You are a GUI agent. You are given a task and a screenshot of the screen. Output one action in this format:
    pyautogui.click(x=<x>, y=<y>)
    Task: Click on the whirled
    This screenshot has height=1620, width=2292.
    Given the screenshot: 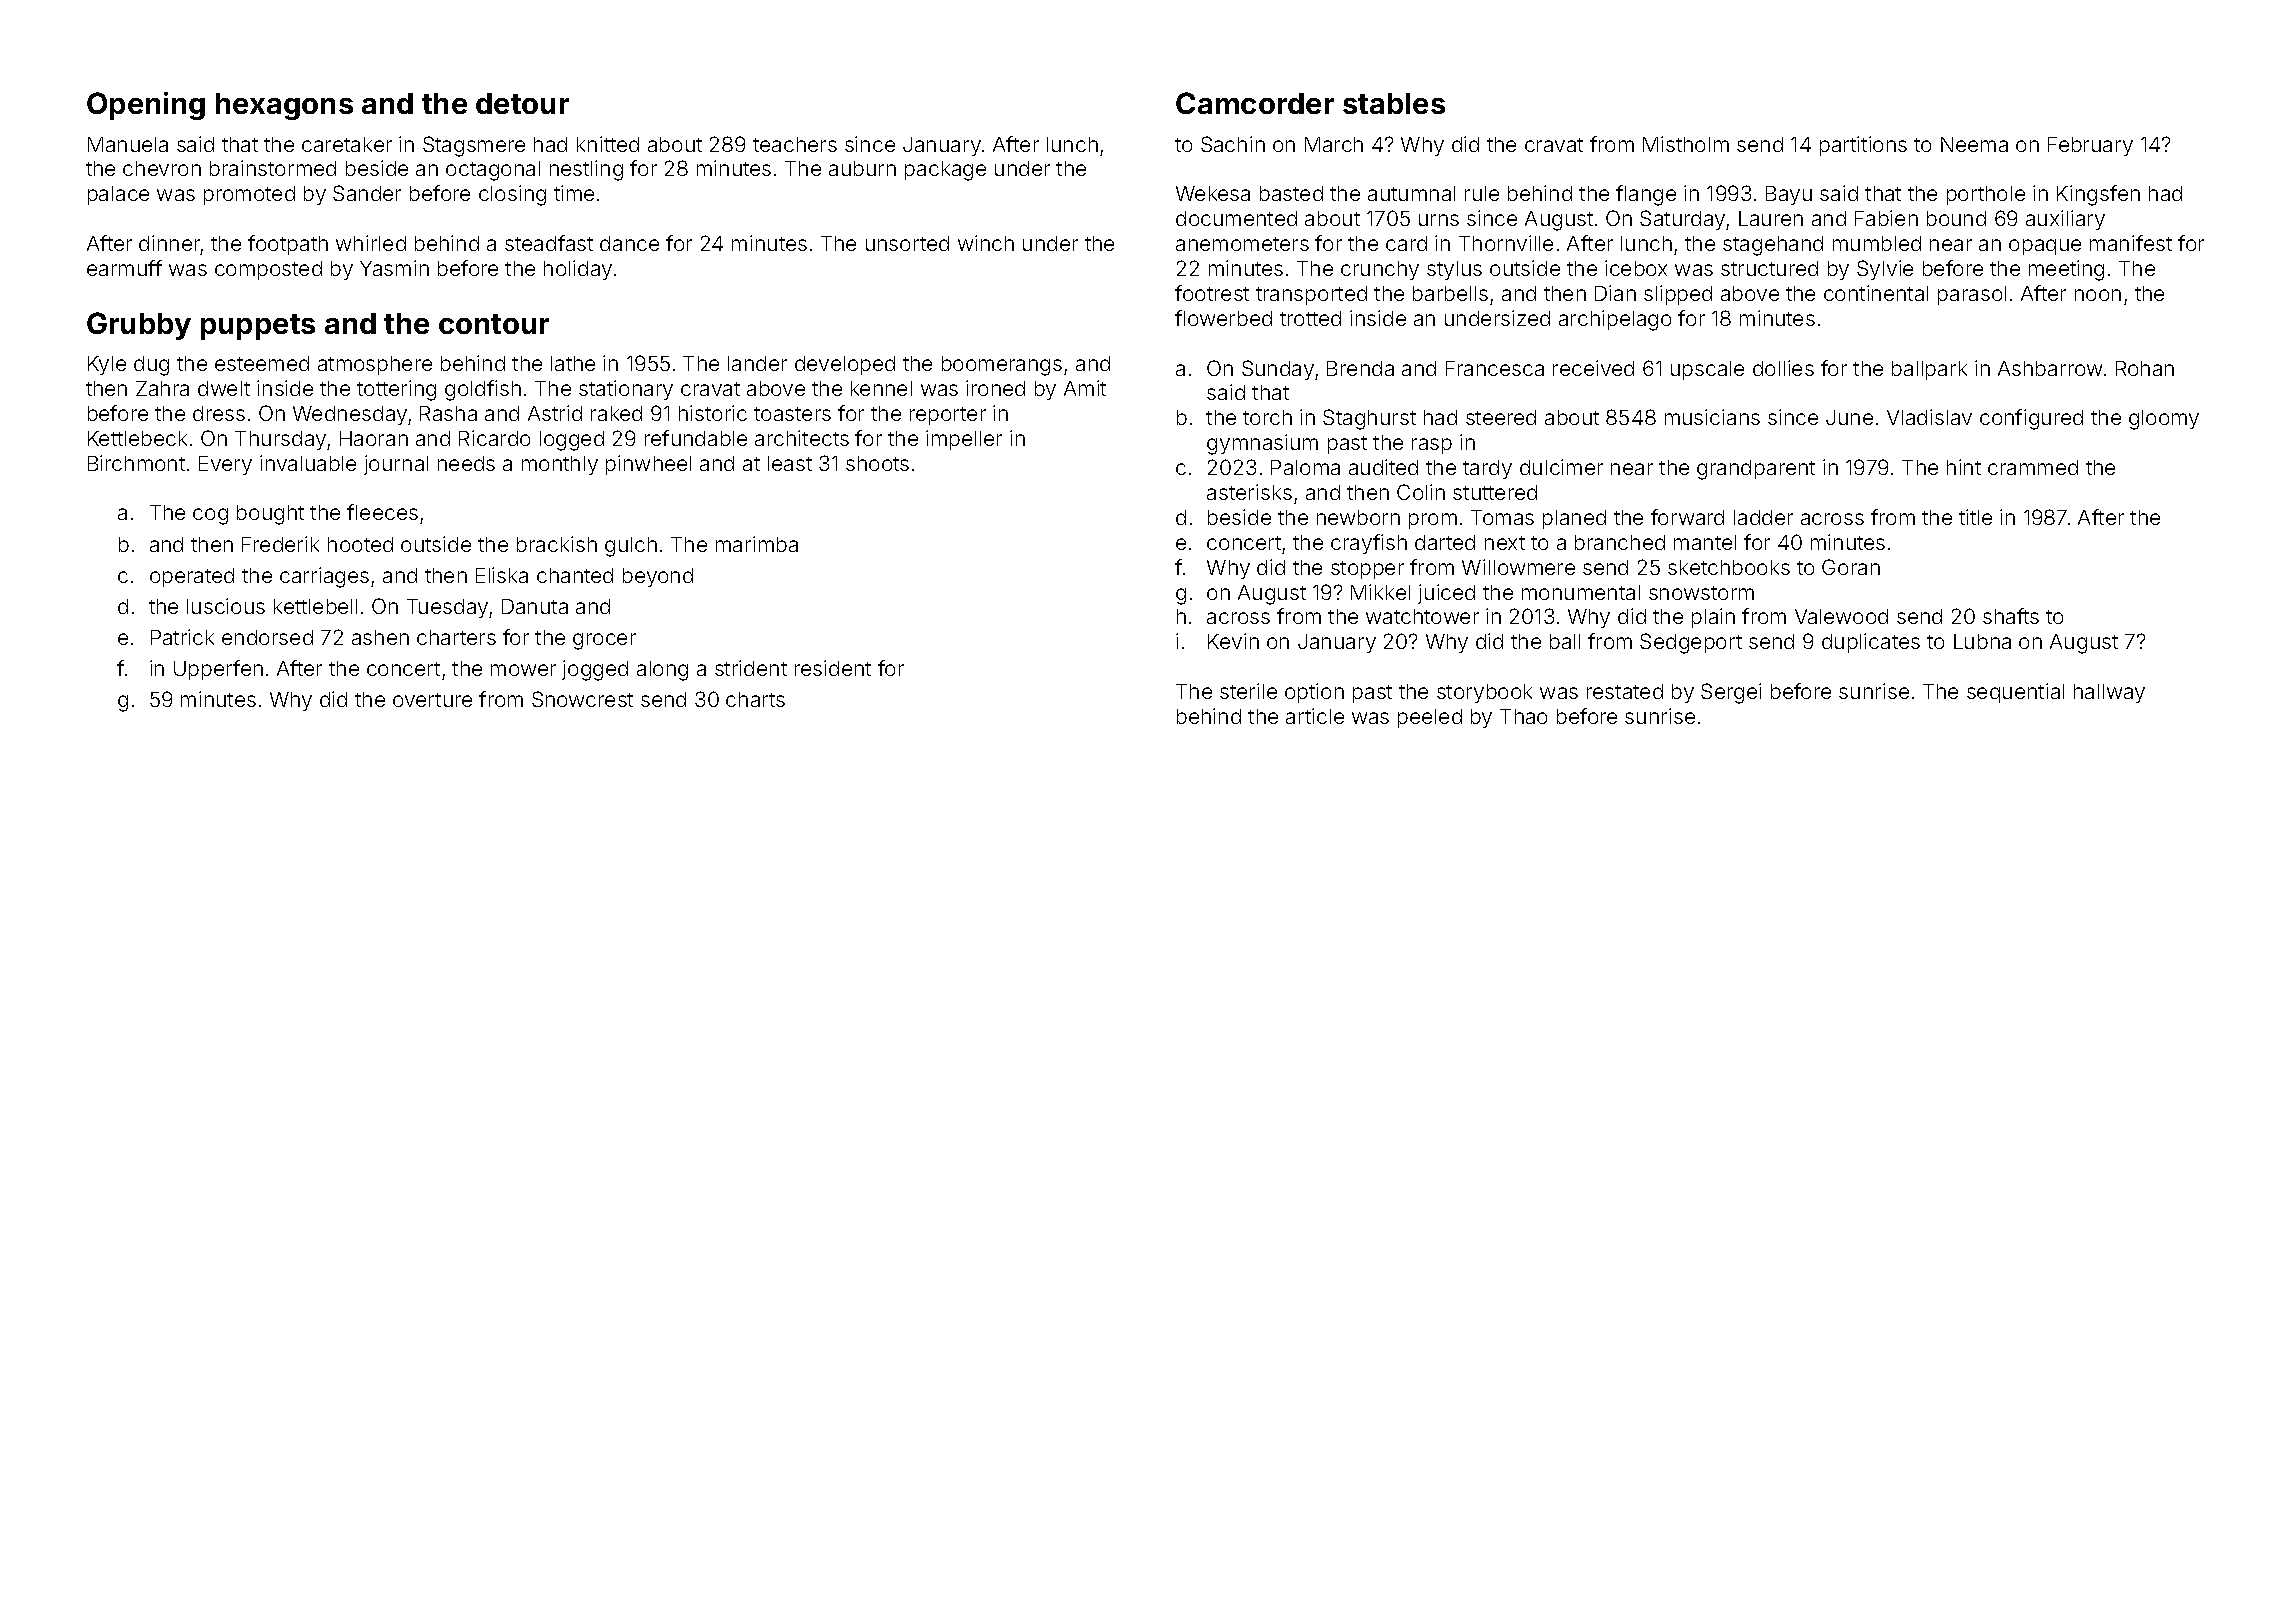 What is the action you would take?
    pyautogui.click(x=371, y=243)
